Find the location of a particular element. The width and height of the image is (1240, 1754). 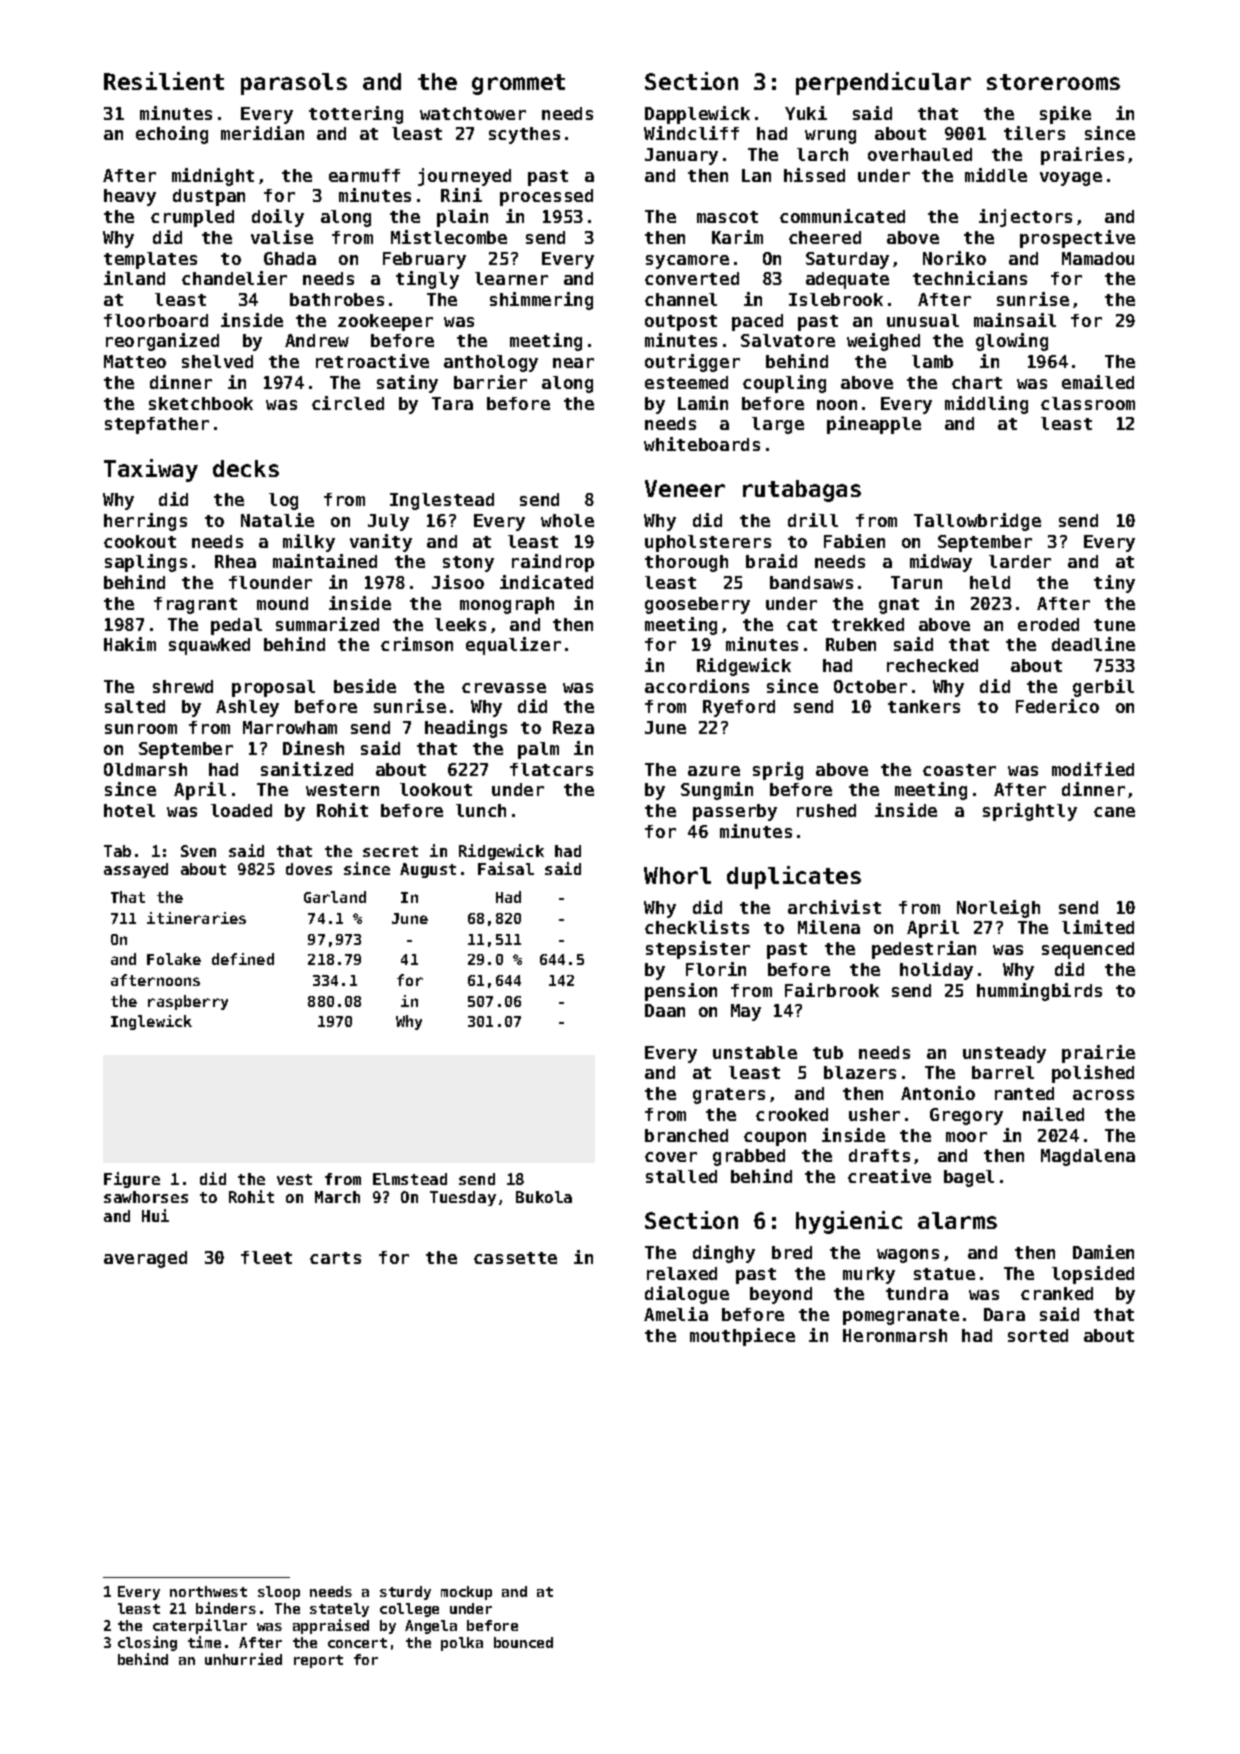

Bukola is located at coordinates (544, 1197).
